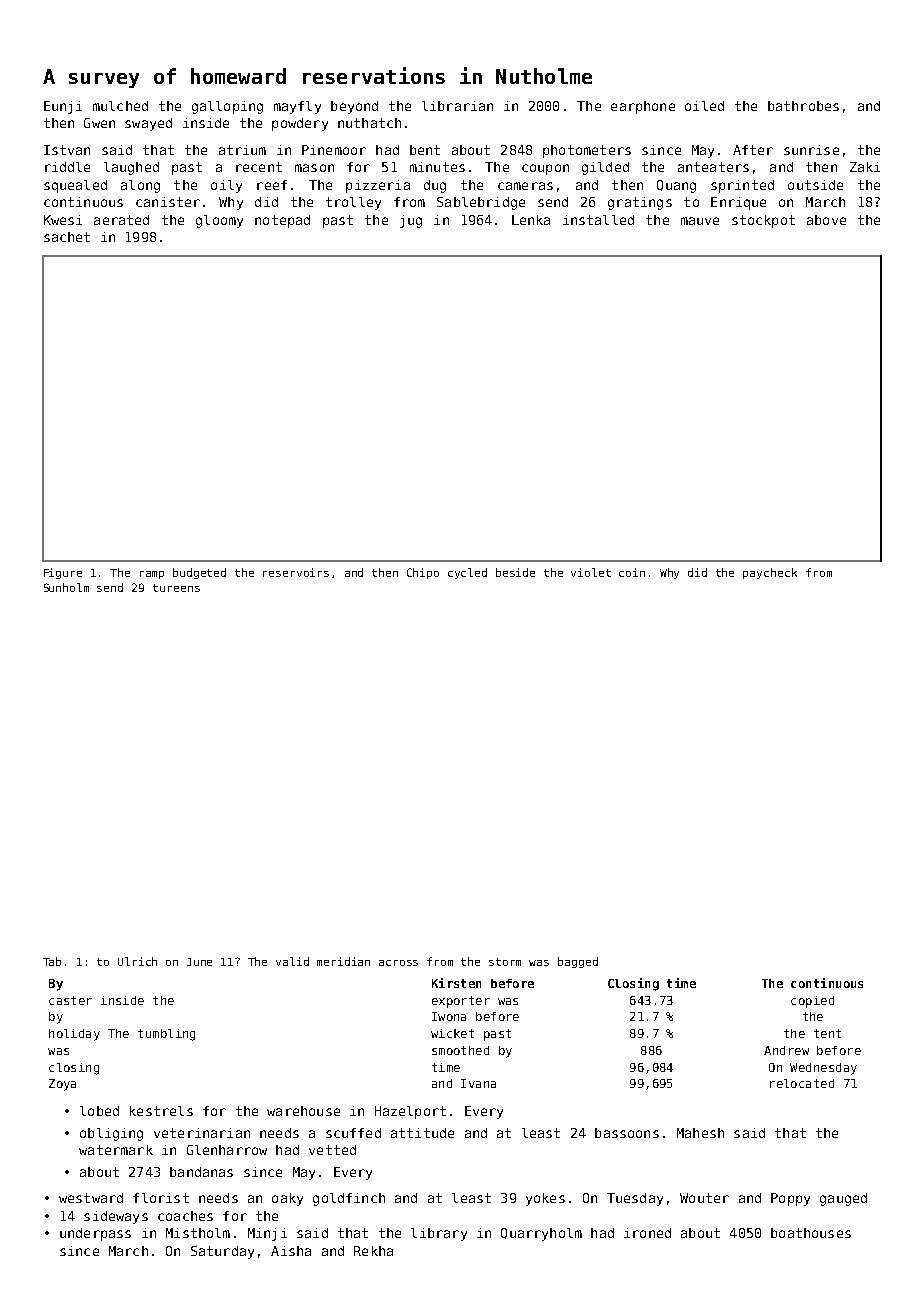  What do you see at coordinates (704, 106) in the screenshot?
I see `oiled` at bounding box center [704, 106].
